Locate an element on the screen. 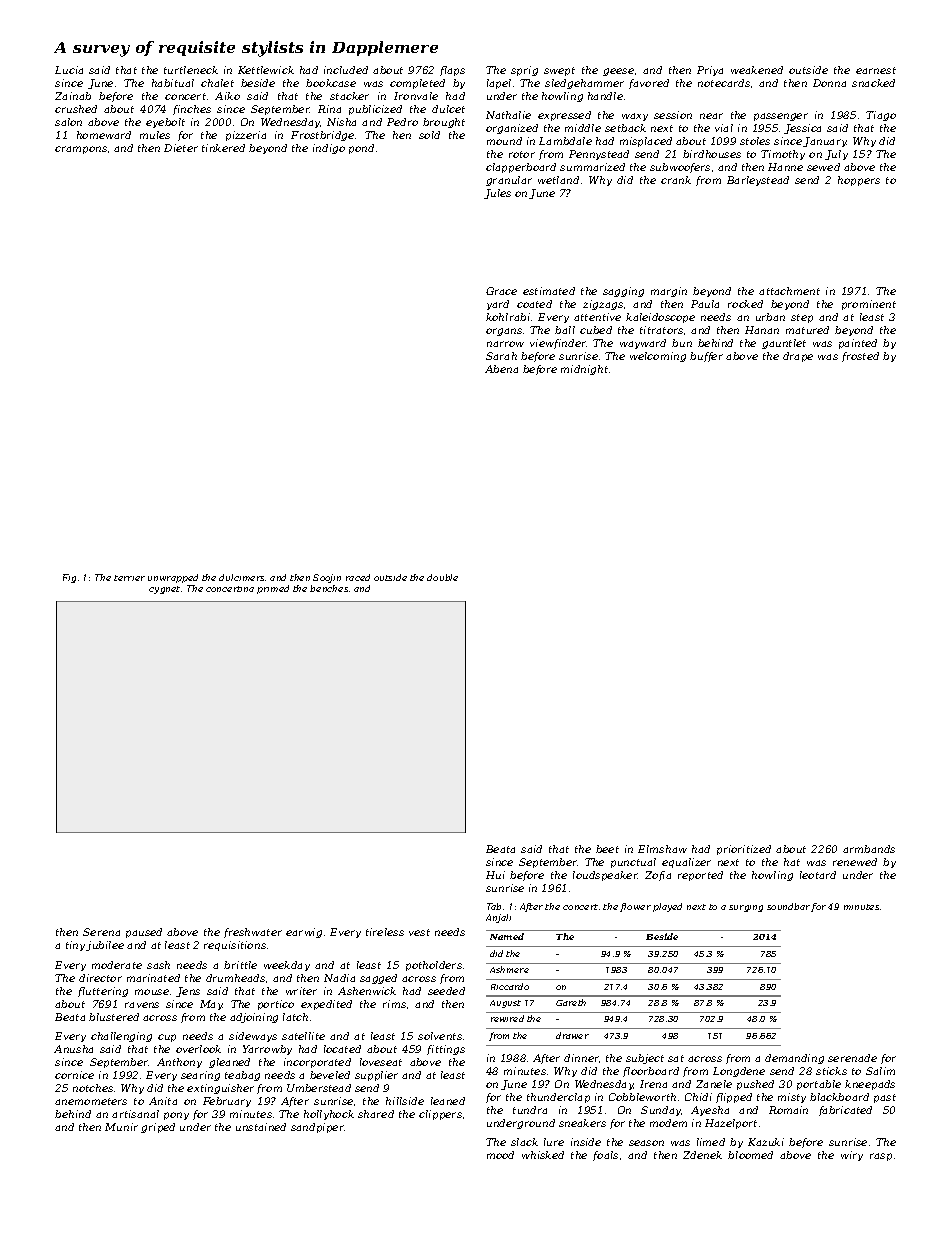 This screenshot has width=952, height=1233. Zdenek is located at coordinates (702, 1155).
